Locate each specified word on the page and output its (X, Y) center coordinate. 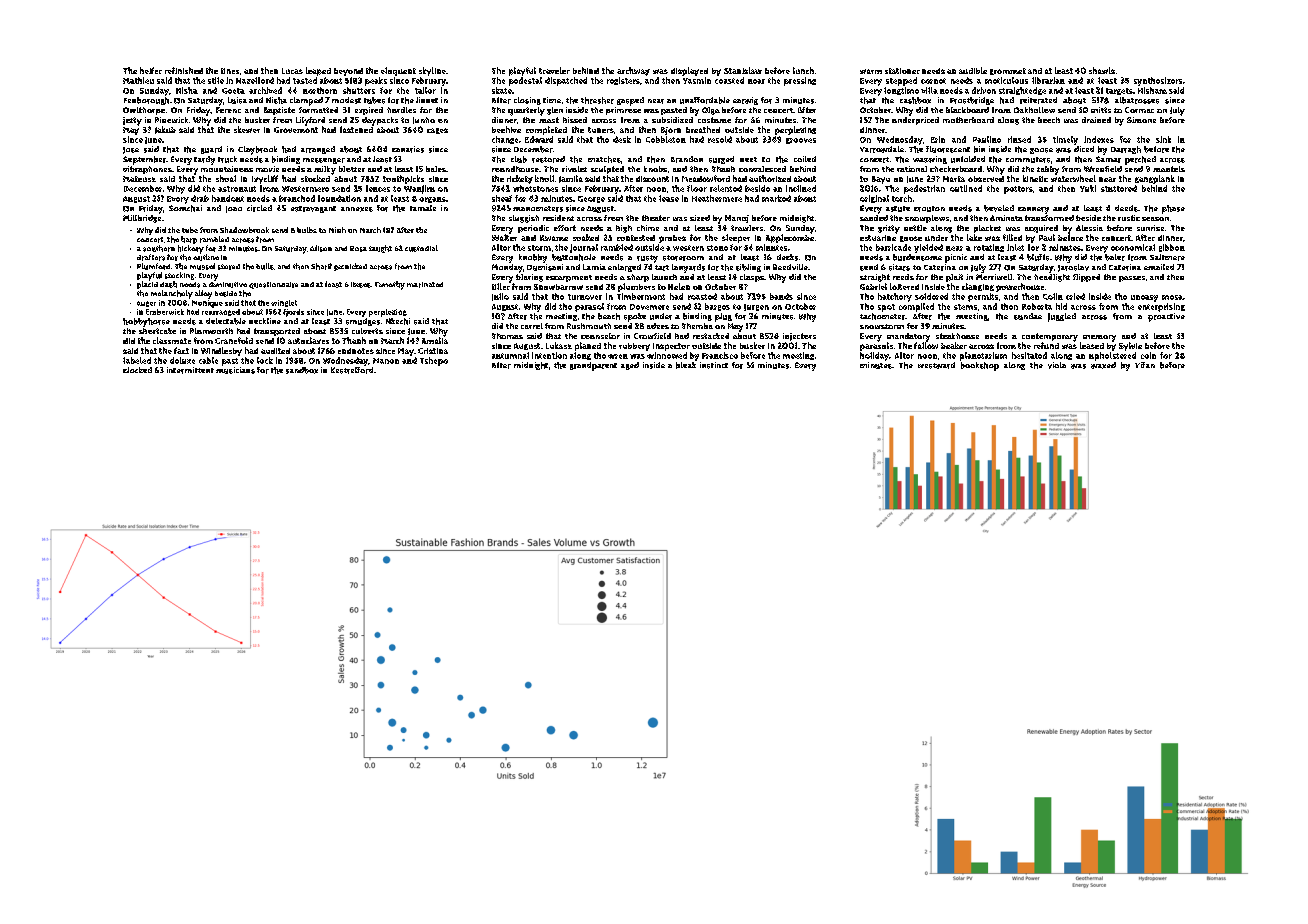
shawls (1102, 70)
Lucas (292, 71)
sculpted (607, 170)
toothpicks (403, 179)
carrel (532, 326)
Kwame (554, 238)
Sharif (321, 266)
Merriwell (994, 277)
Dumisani (545, 267)
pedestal (525, 81)
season (1155, 219)
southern (159, 248)
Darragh (1126, 150)
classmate (172, 340)
